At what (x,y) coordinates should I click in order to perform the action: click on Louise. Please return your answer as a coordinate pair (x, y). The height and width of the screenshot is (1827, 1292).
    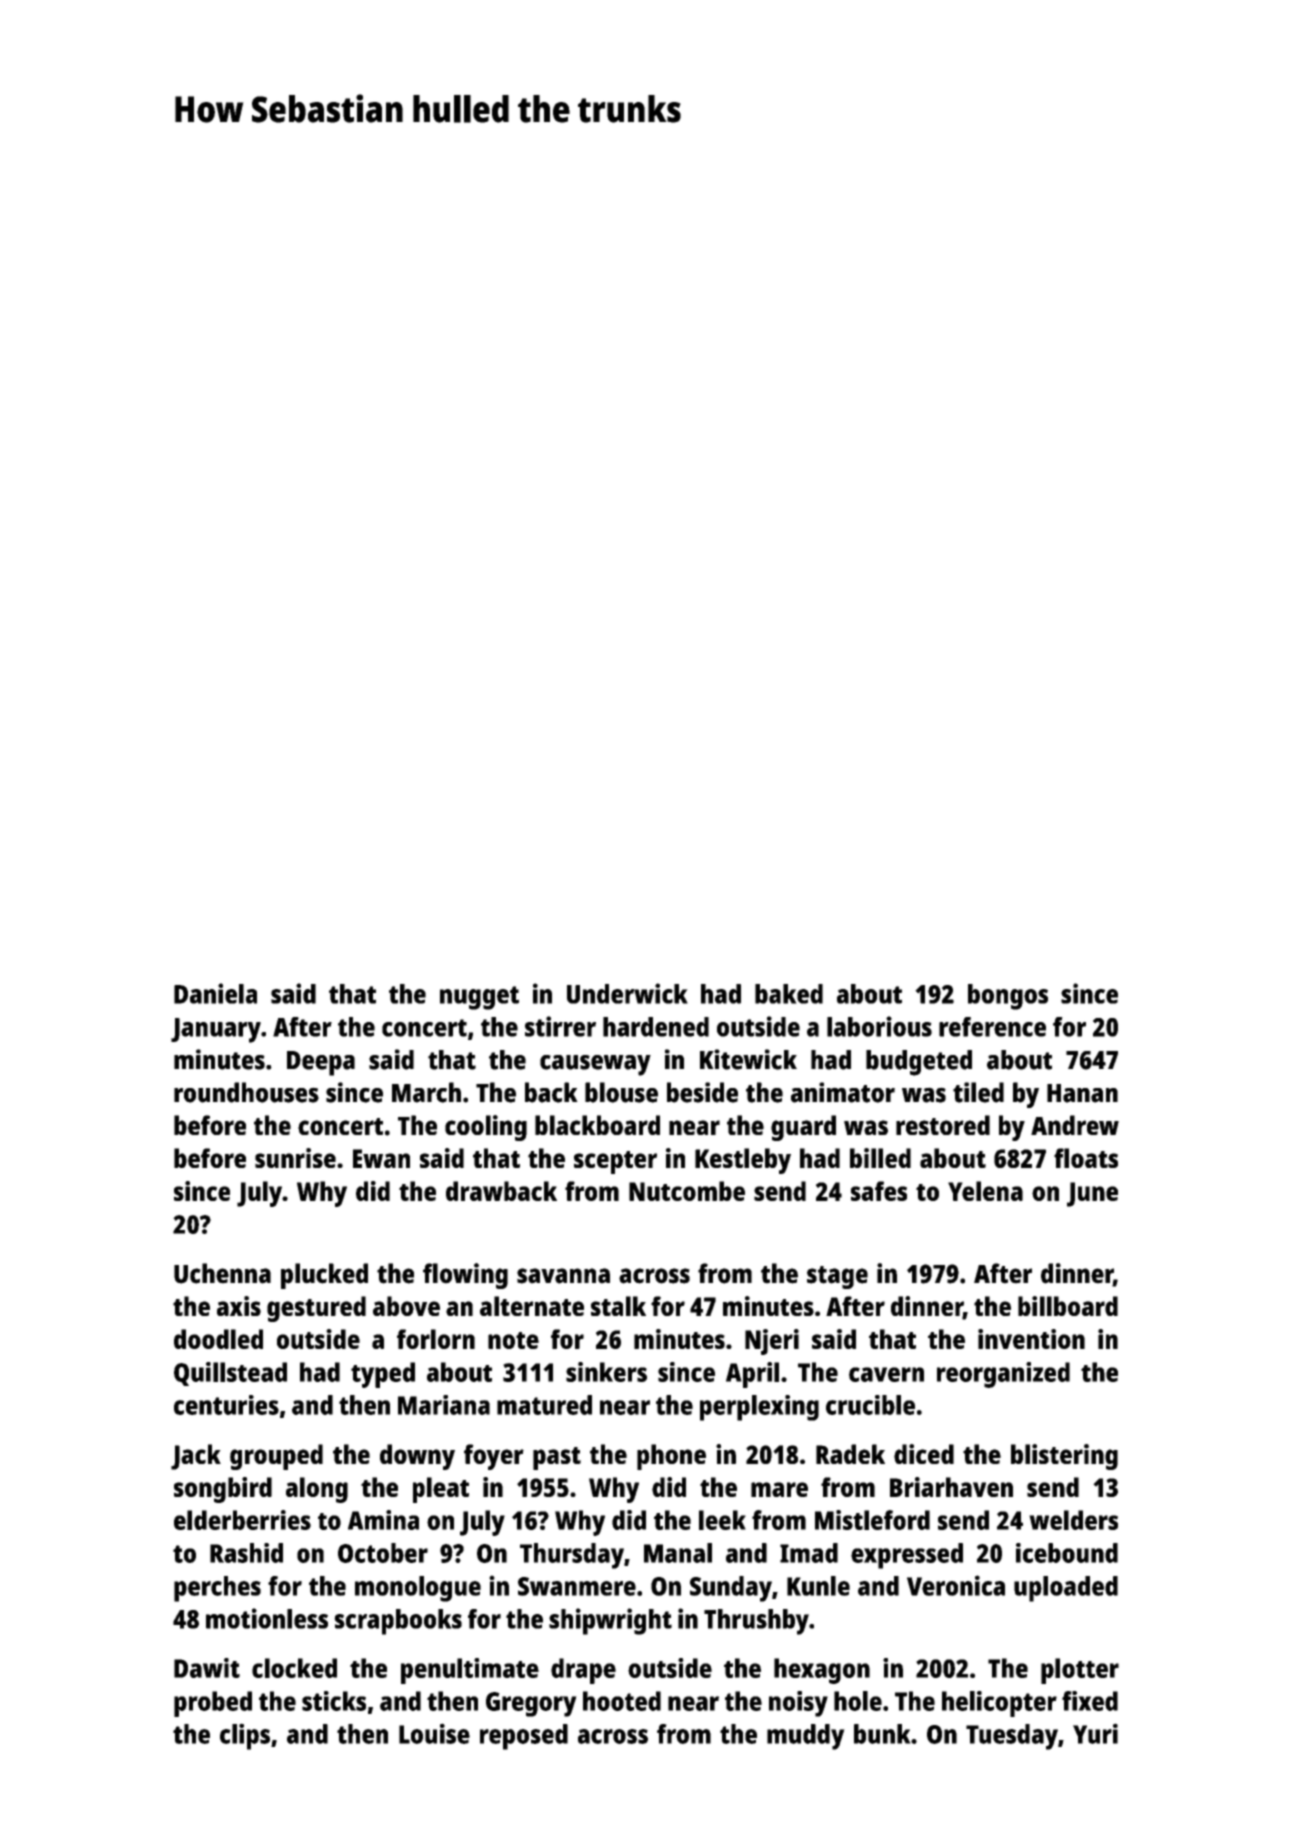
    Looking at the image, I should click on (434, 1733).
